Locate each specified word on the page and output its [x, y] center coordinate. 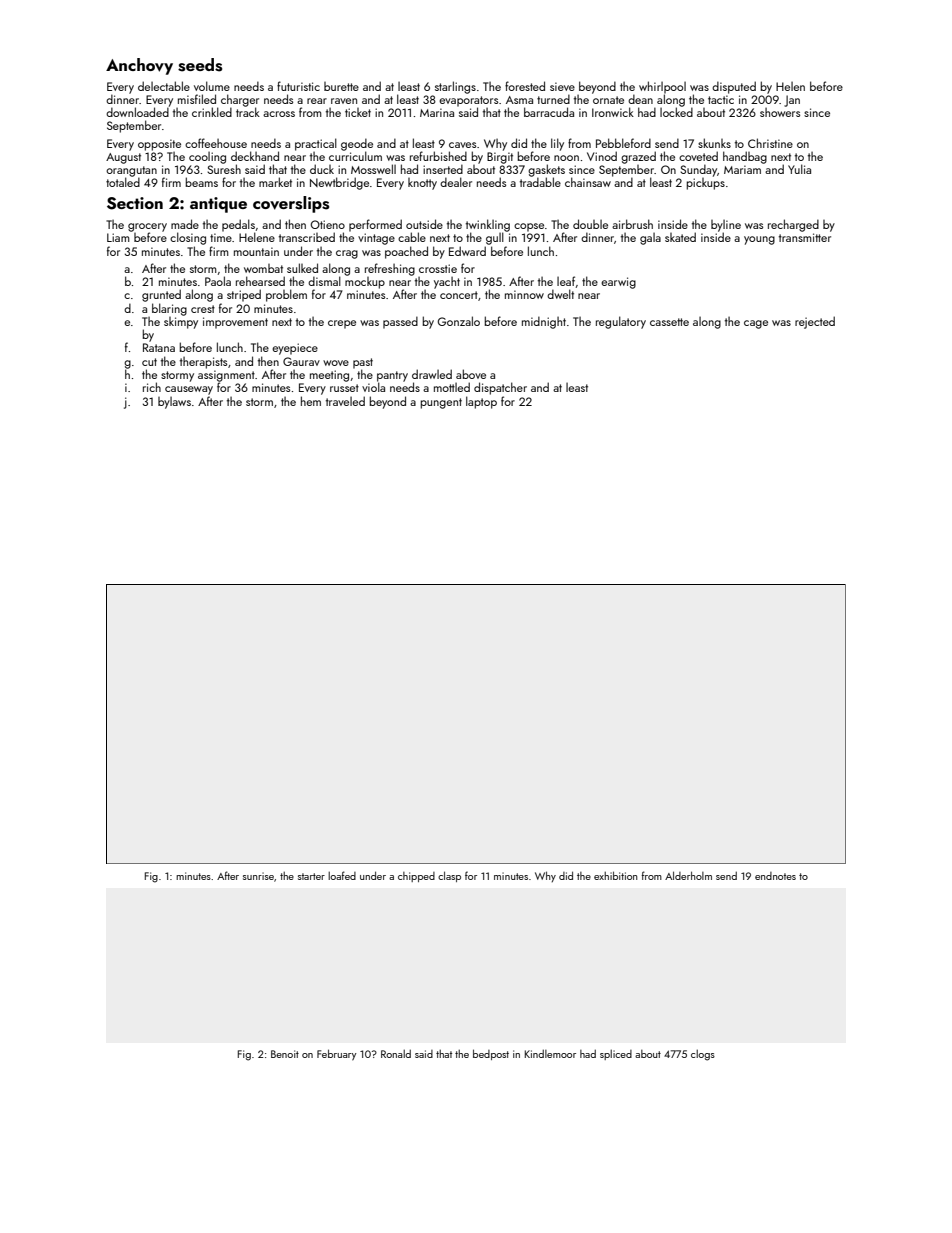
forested [525, 86]
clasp [449, 876]
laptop [481, 402]
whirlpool [662, 87]
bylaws [174, 403]
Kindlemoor [550, 1053]
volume [212, 86]
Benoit [285, 1054]
